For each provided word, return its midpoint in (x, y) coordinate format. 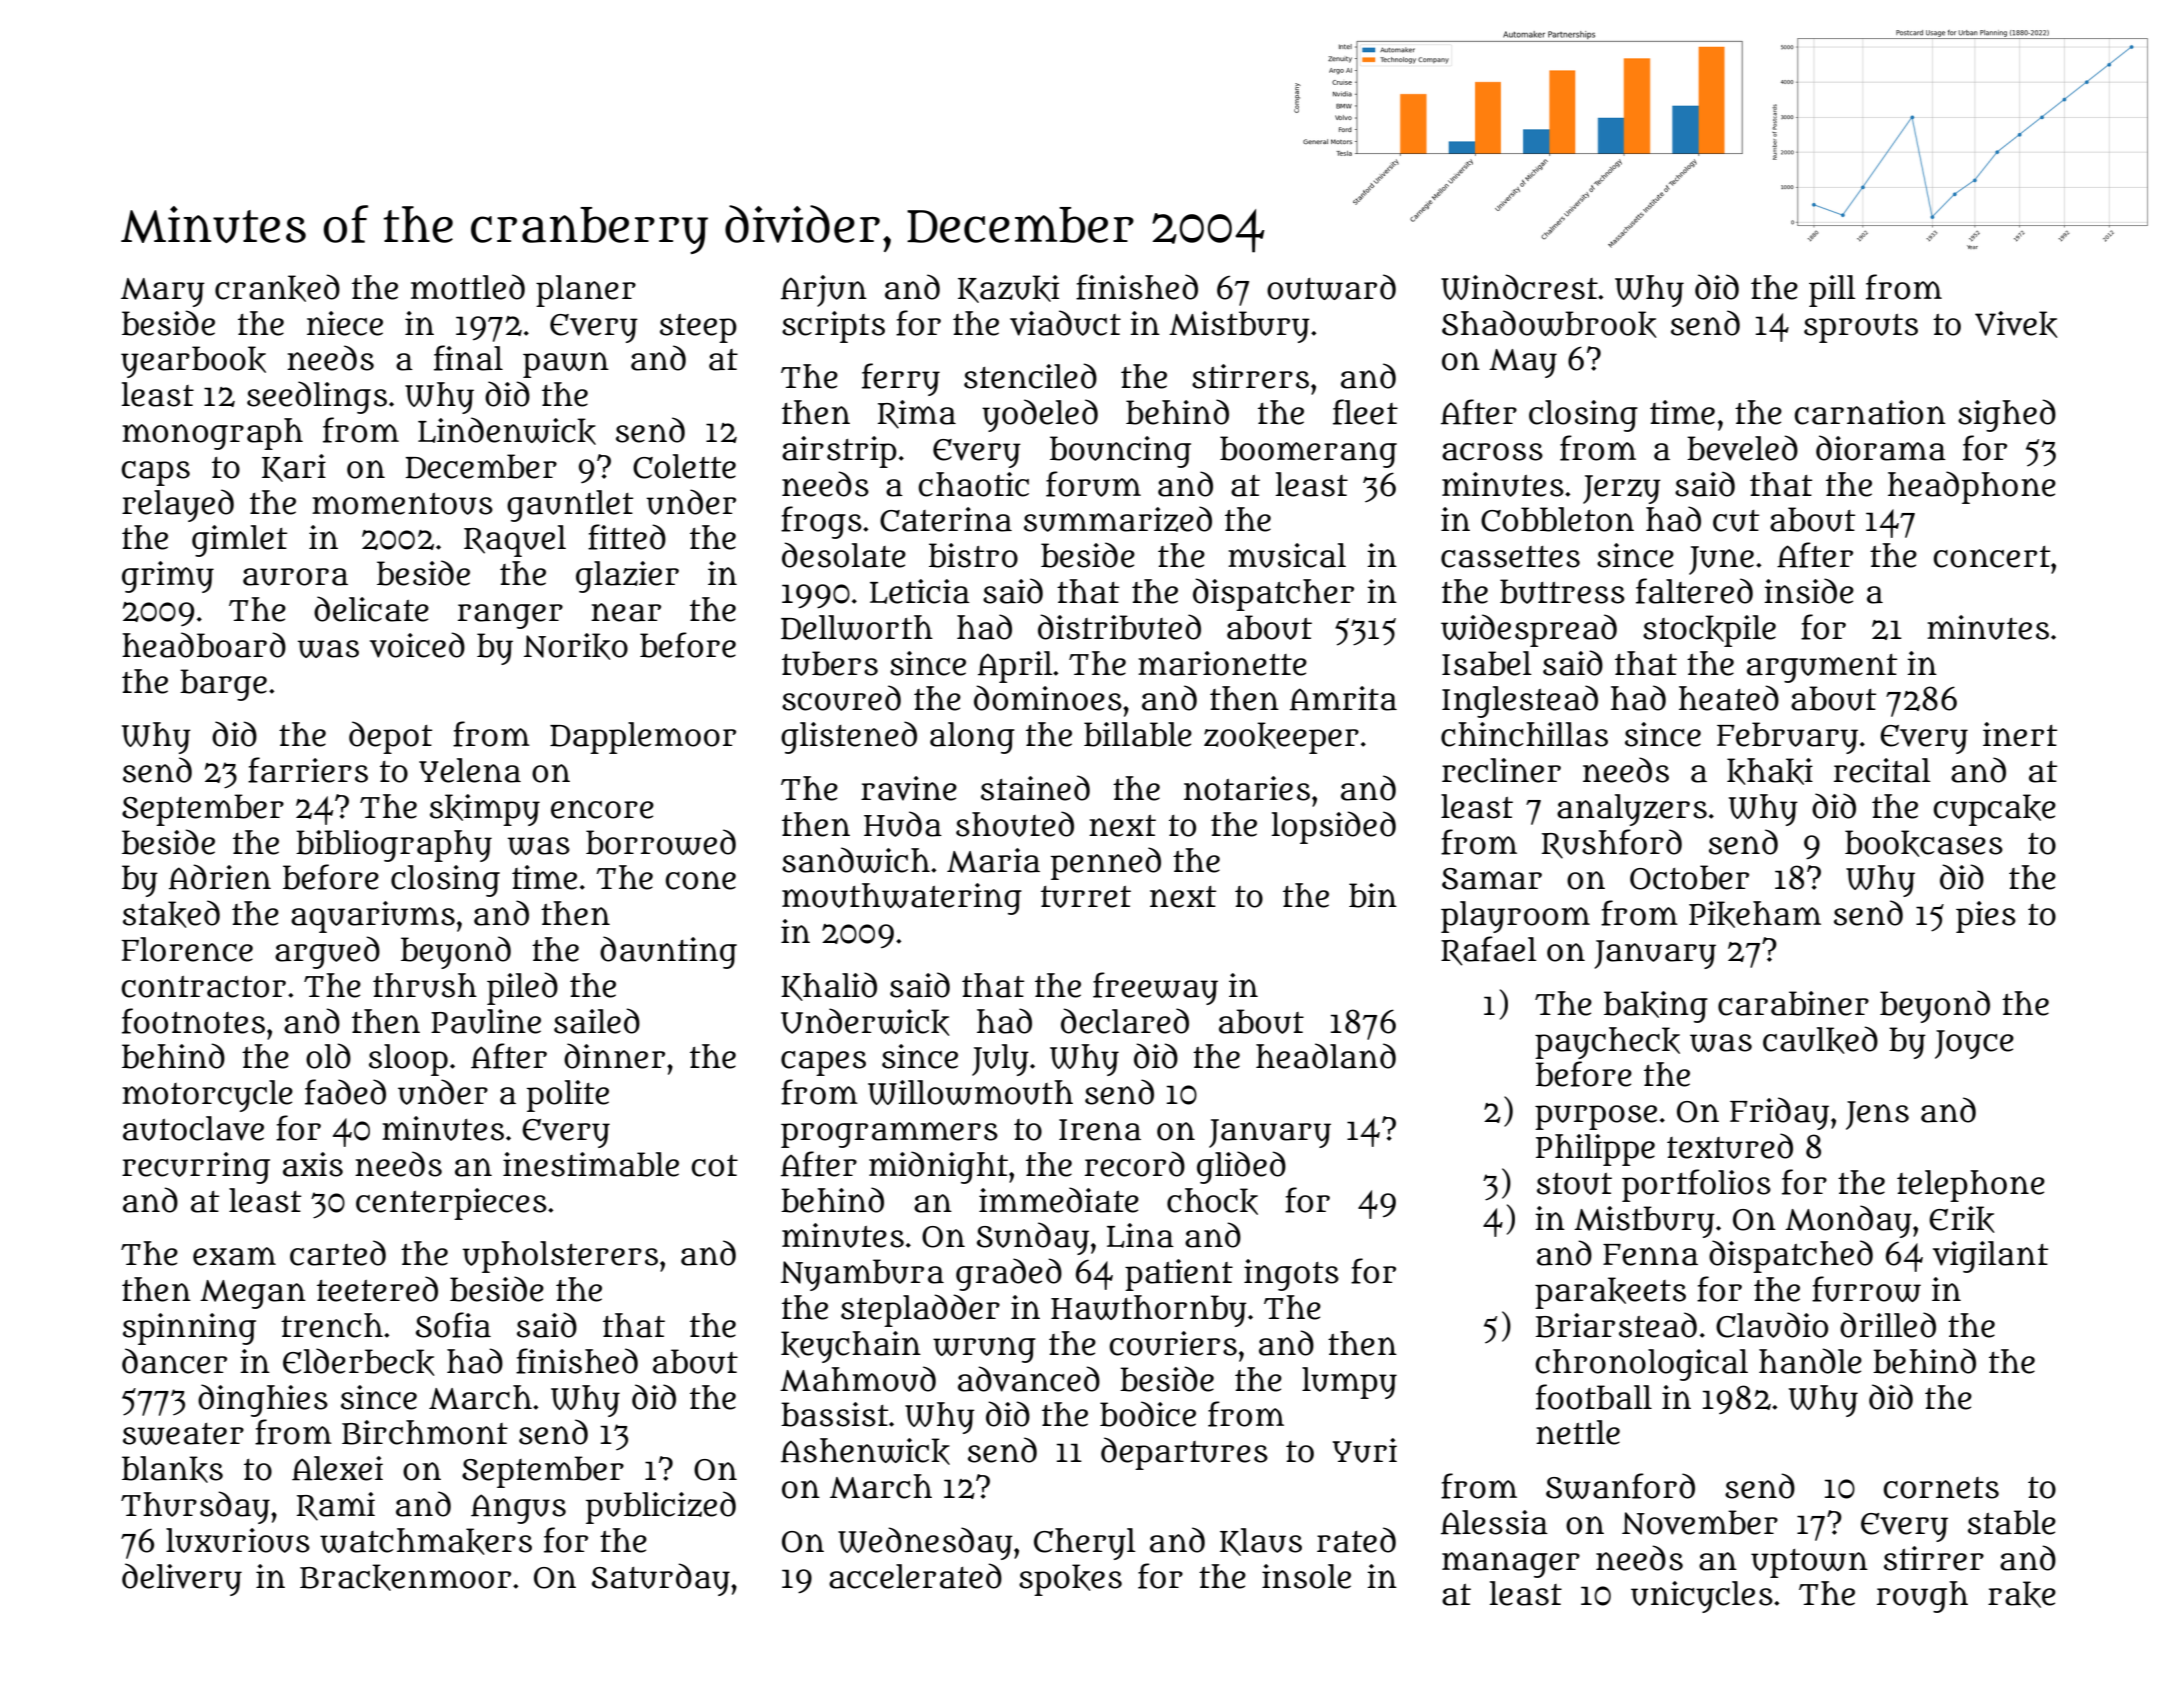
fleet (1365, 412)
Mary (163, 292)
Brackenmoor (405, 1577)
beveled (1742, 448)
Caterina (946, 519)
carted (338, 1253)
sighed (2007, 415)
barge (223, 685)
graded (1009, 1274)
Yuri (1365, 1450)
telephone (1971, 1186)
